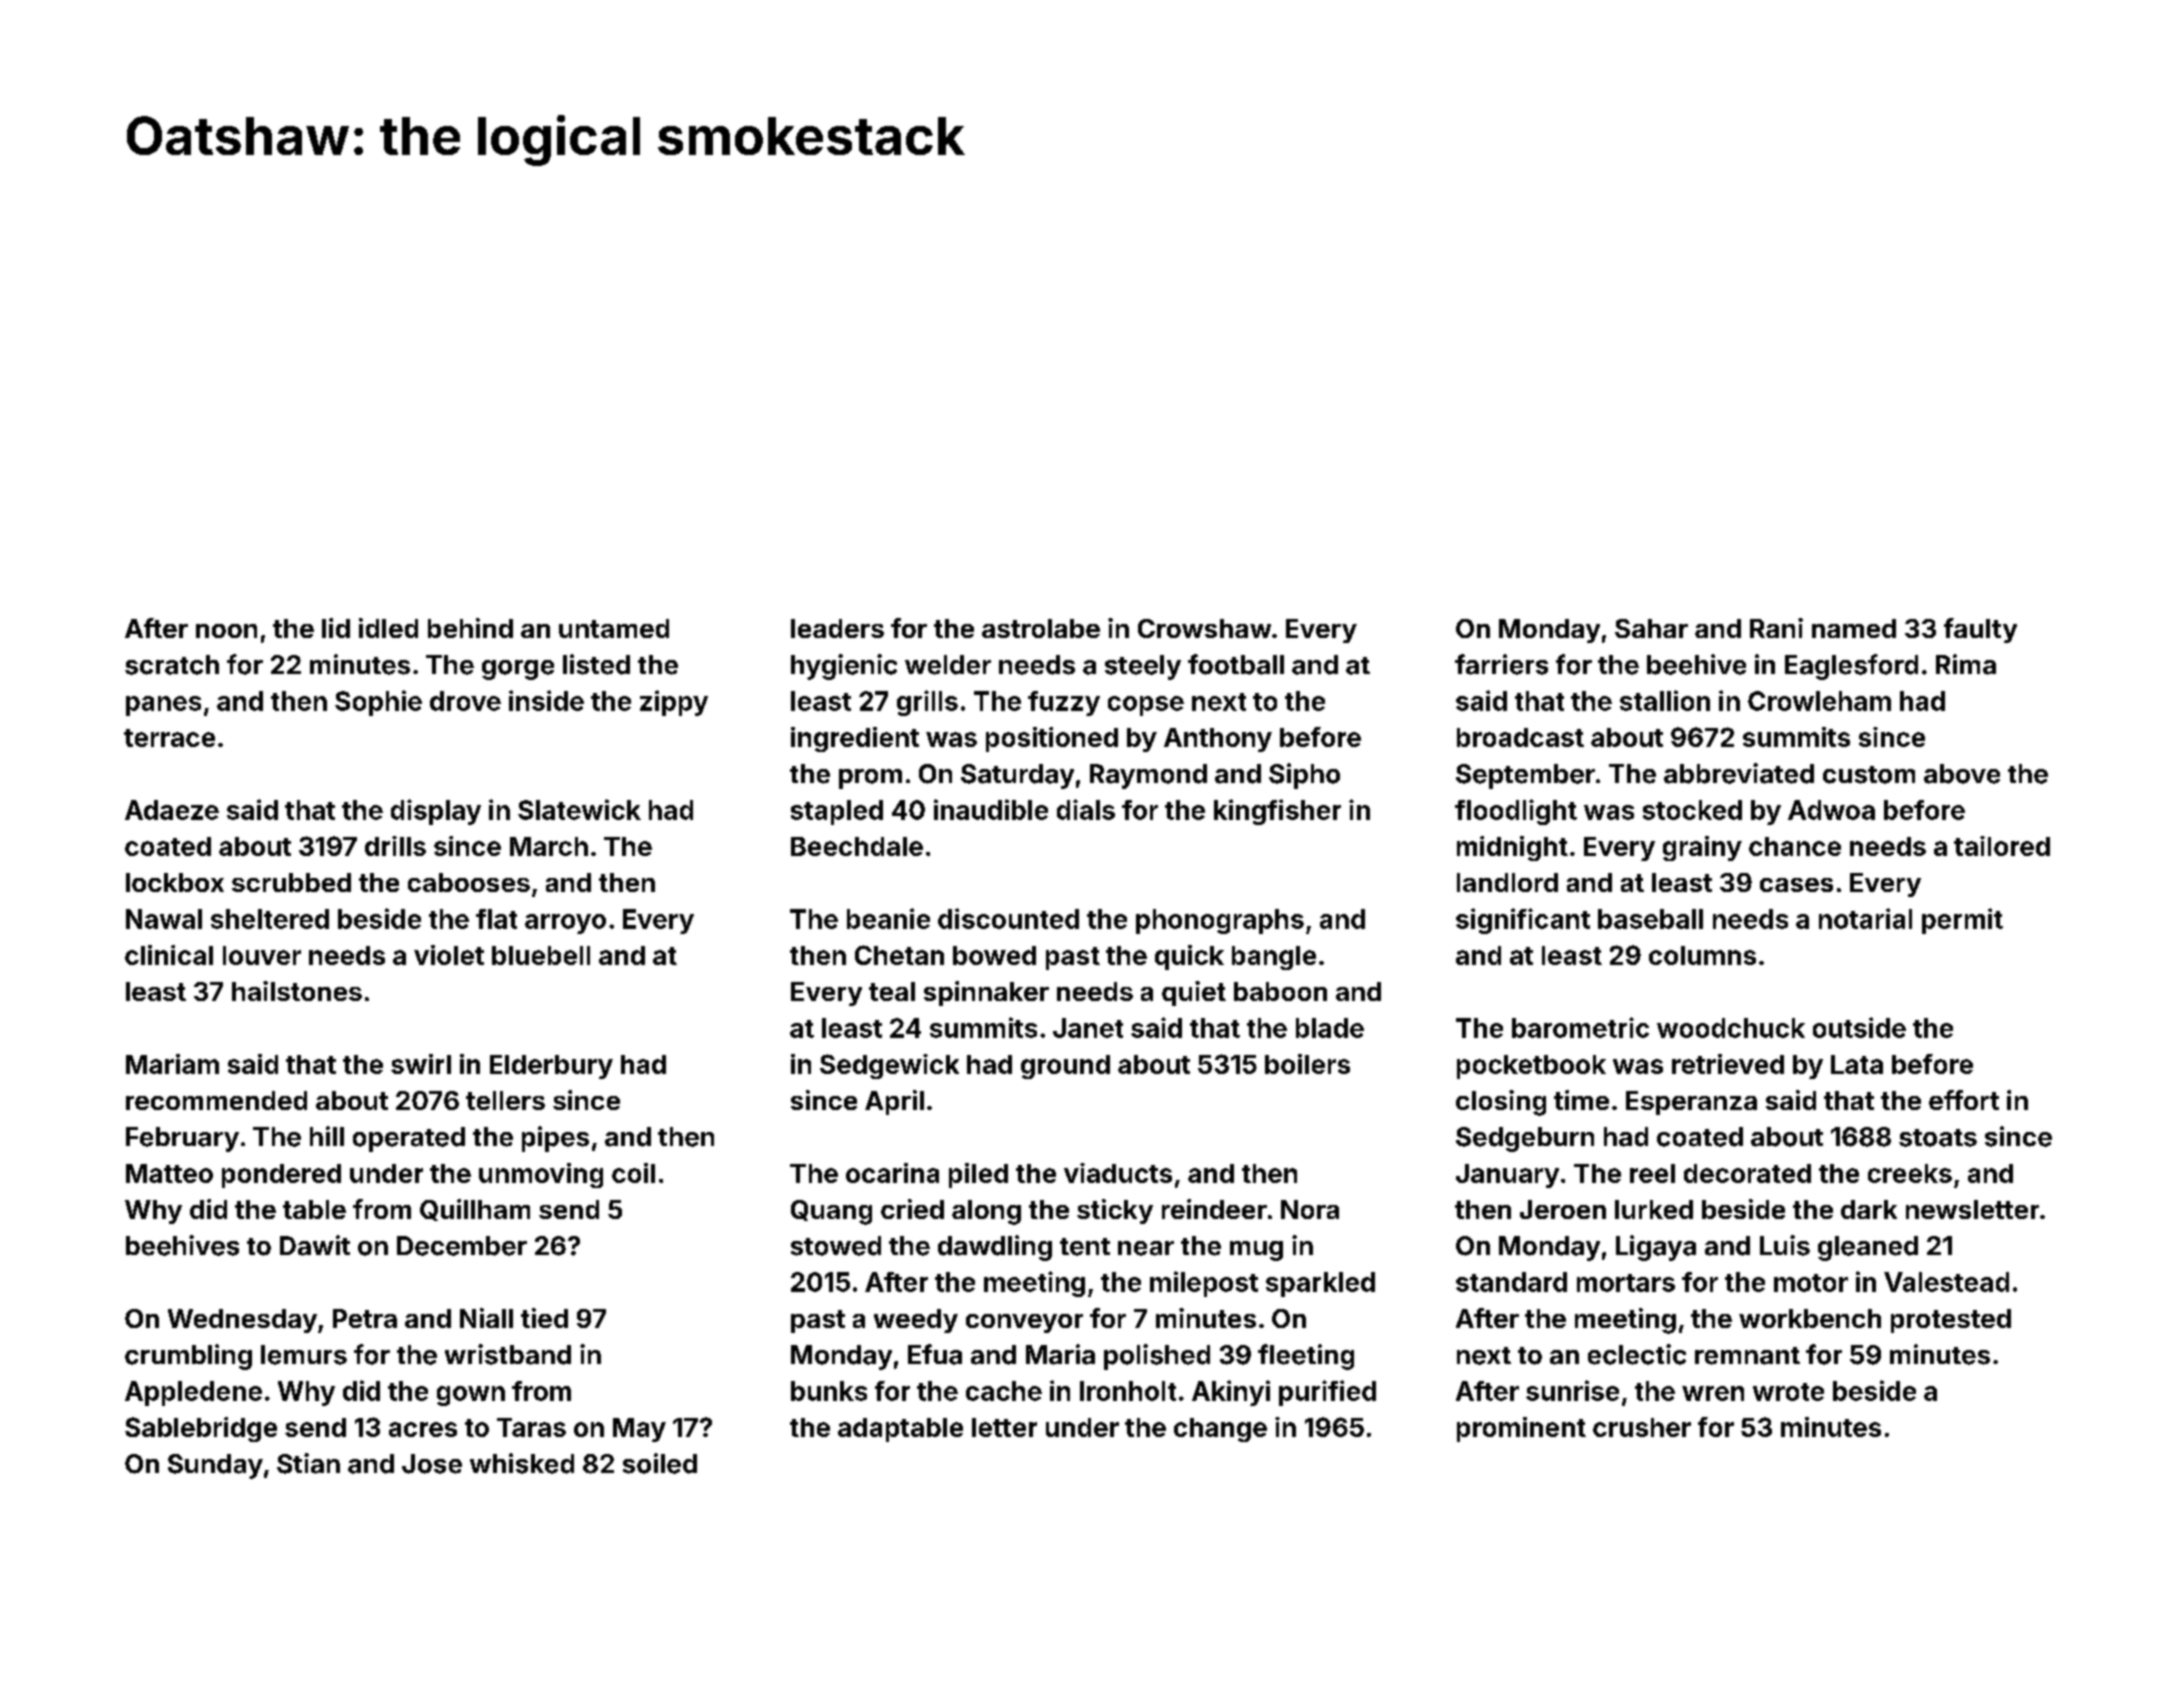 The width and height of the page is (2178, 1683). Describe the element at coordinates (1024, 1323) in the page. I see `conveyor` at that location.
